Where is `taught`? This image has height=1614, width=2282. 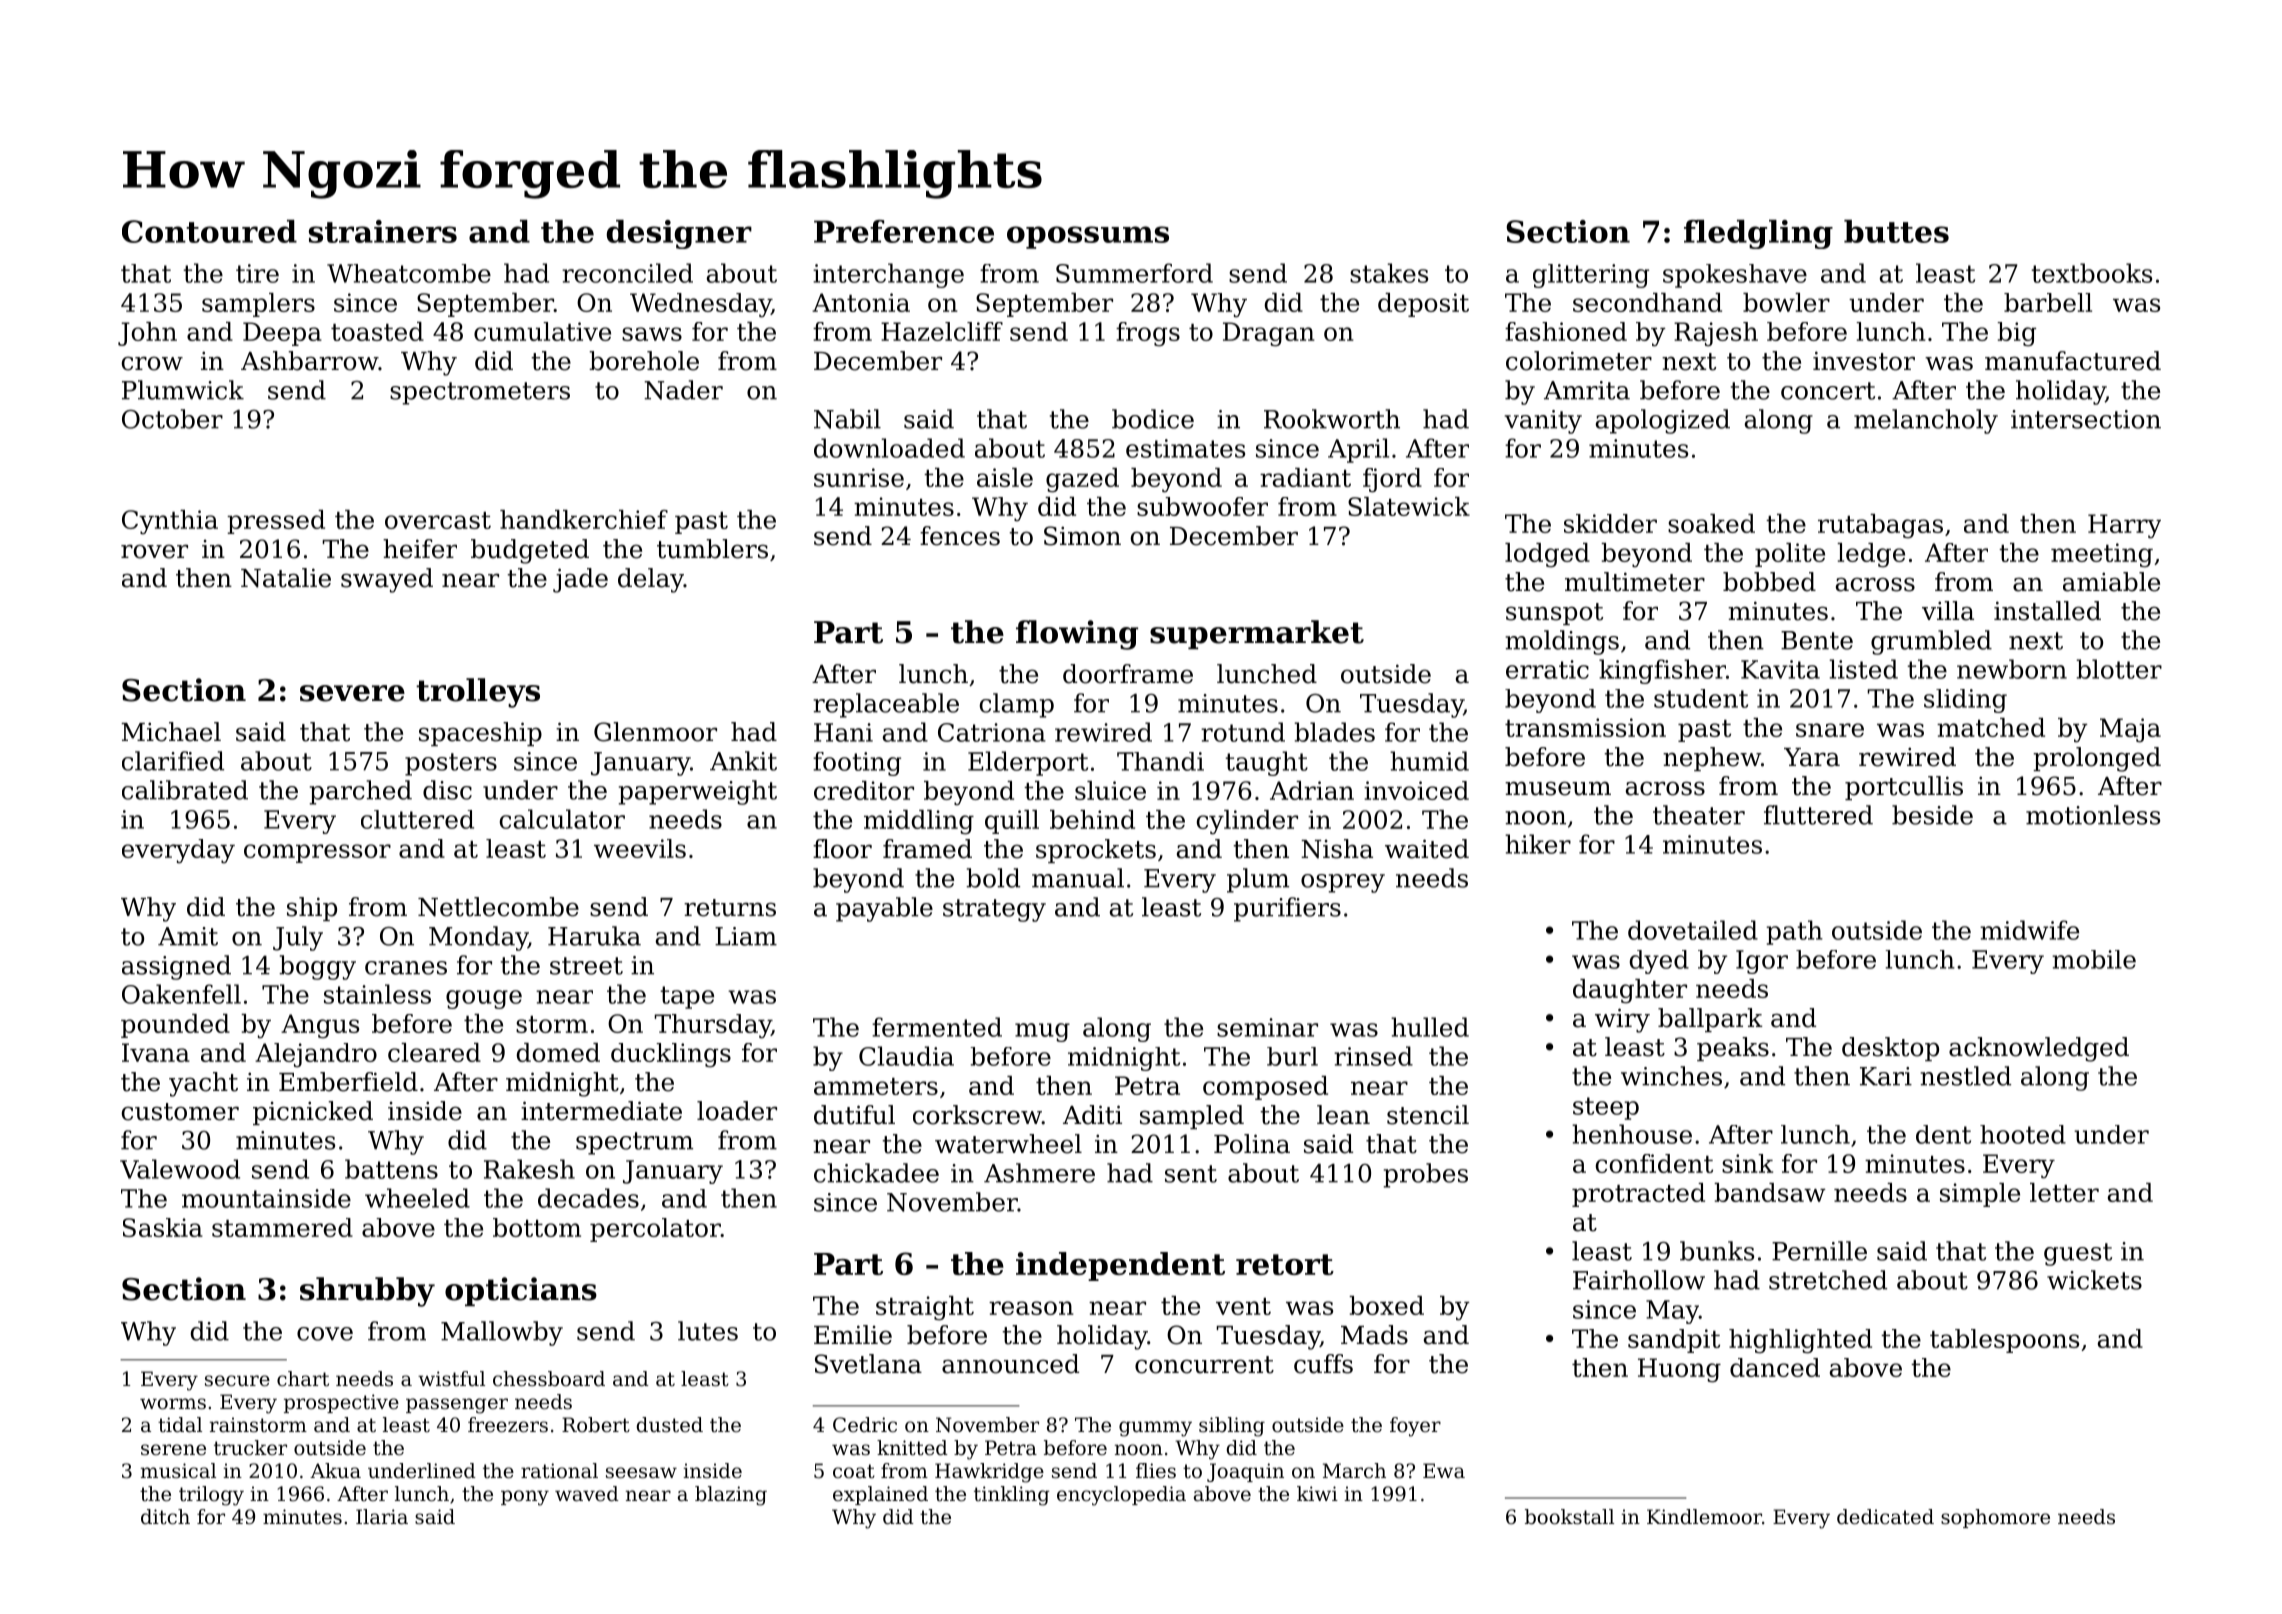 taught is located at coordinates (1267, 763).
